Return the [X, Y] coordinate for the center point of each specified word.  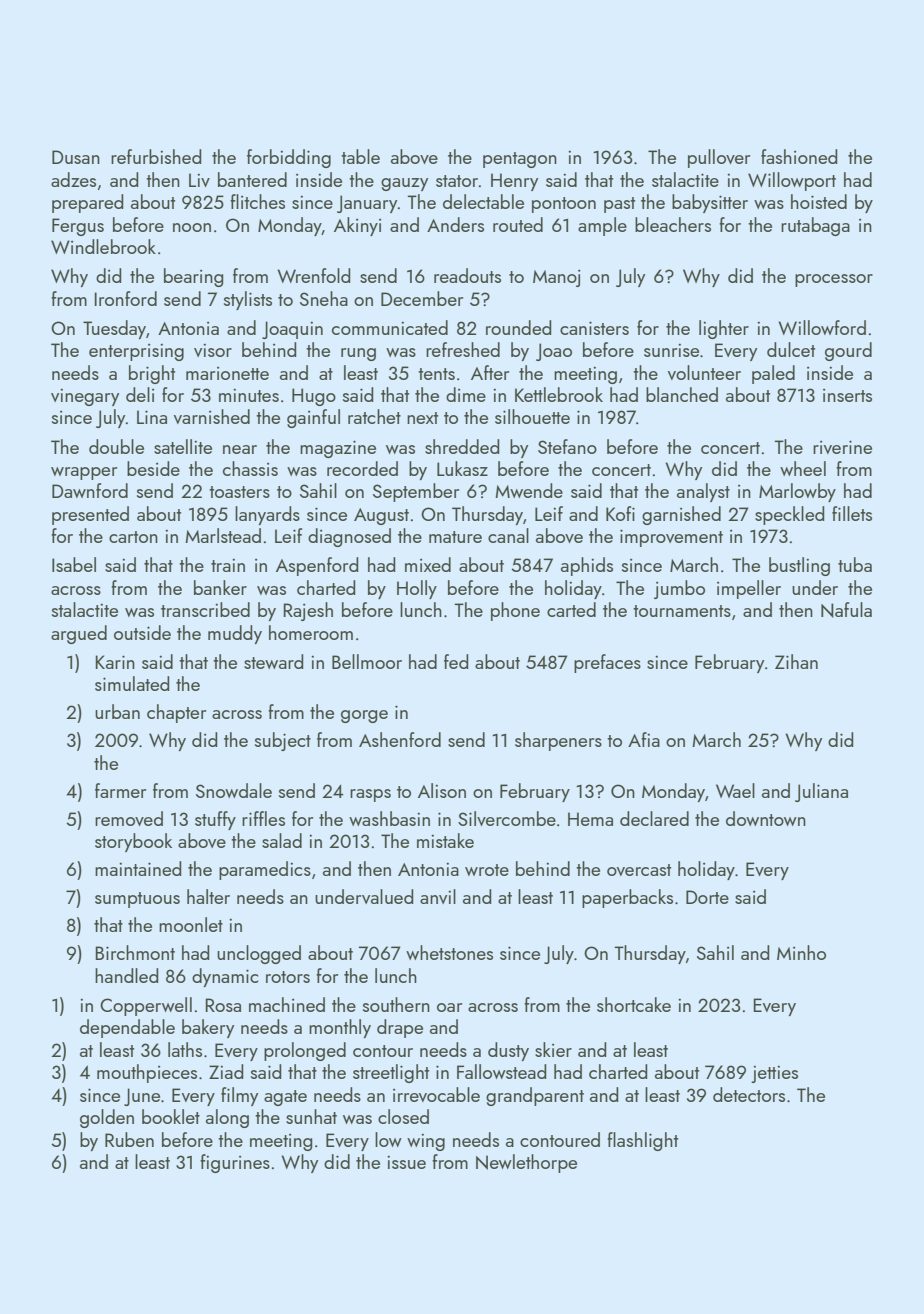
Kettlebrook [559, 394]
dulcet [791, 349]
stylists [248, 300]
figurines [235, 1163]
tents [436, 374]
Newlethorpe [526, 1163]
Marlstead [223, 535]
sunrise [671, 350]
